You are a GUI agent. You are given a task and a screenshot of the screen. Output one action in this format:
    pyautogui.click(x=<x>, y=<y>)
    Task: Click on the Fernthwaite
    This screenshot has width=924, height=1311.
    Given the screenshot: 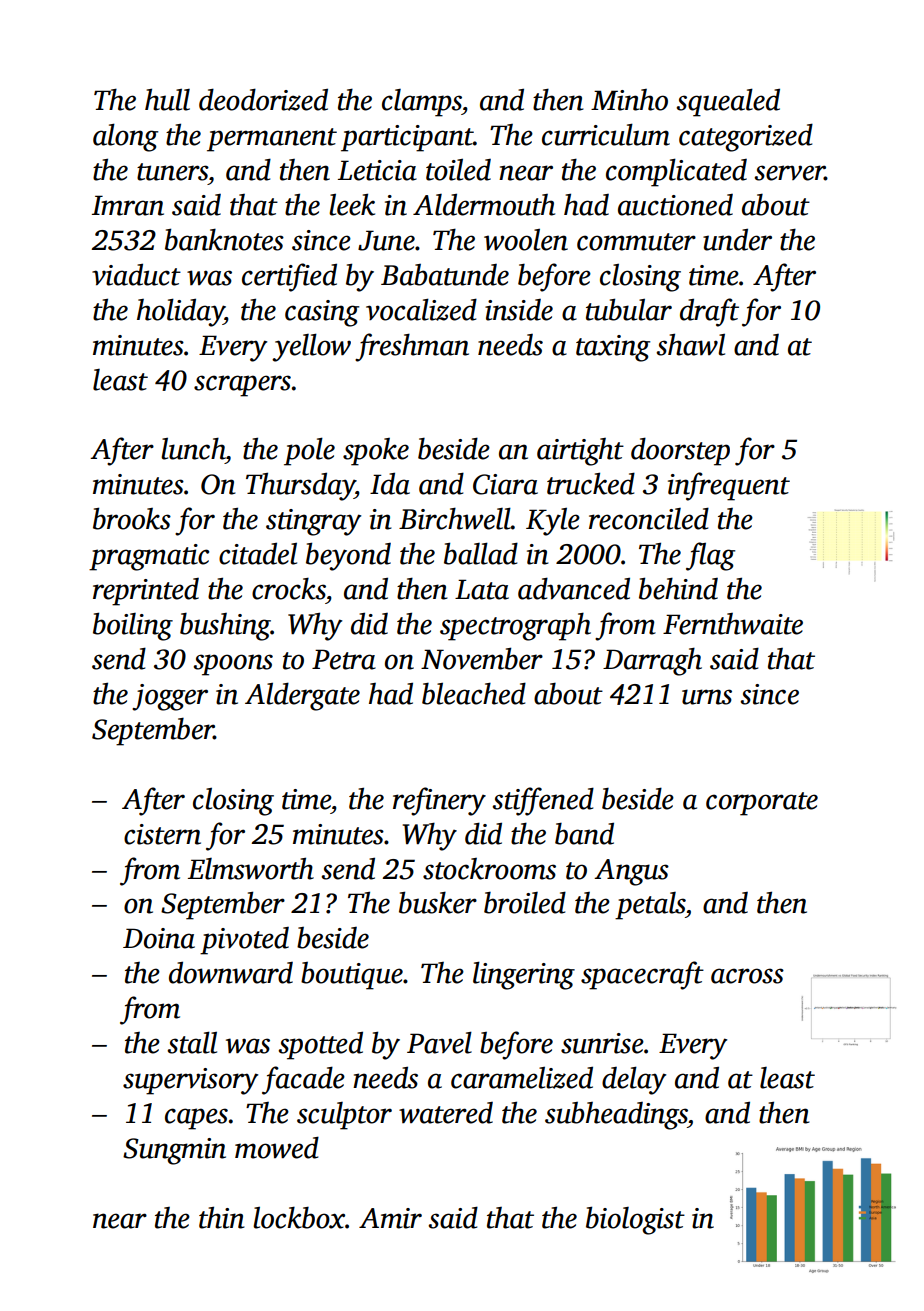 What is the action you would take?
    pyautogui.click(x=733, y=624)
